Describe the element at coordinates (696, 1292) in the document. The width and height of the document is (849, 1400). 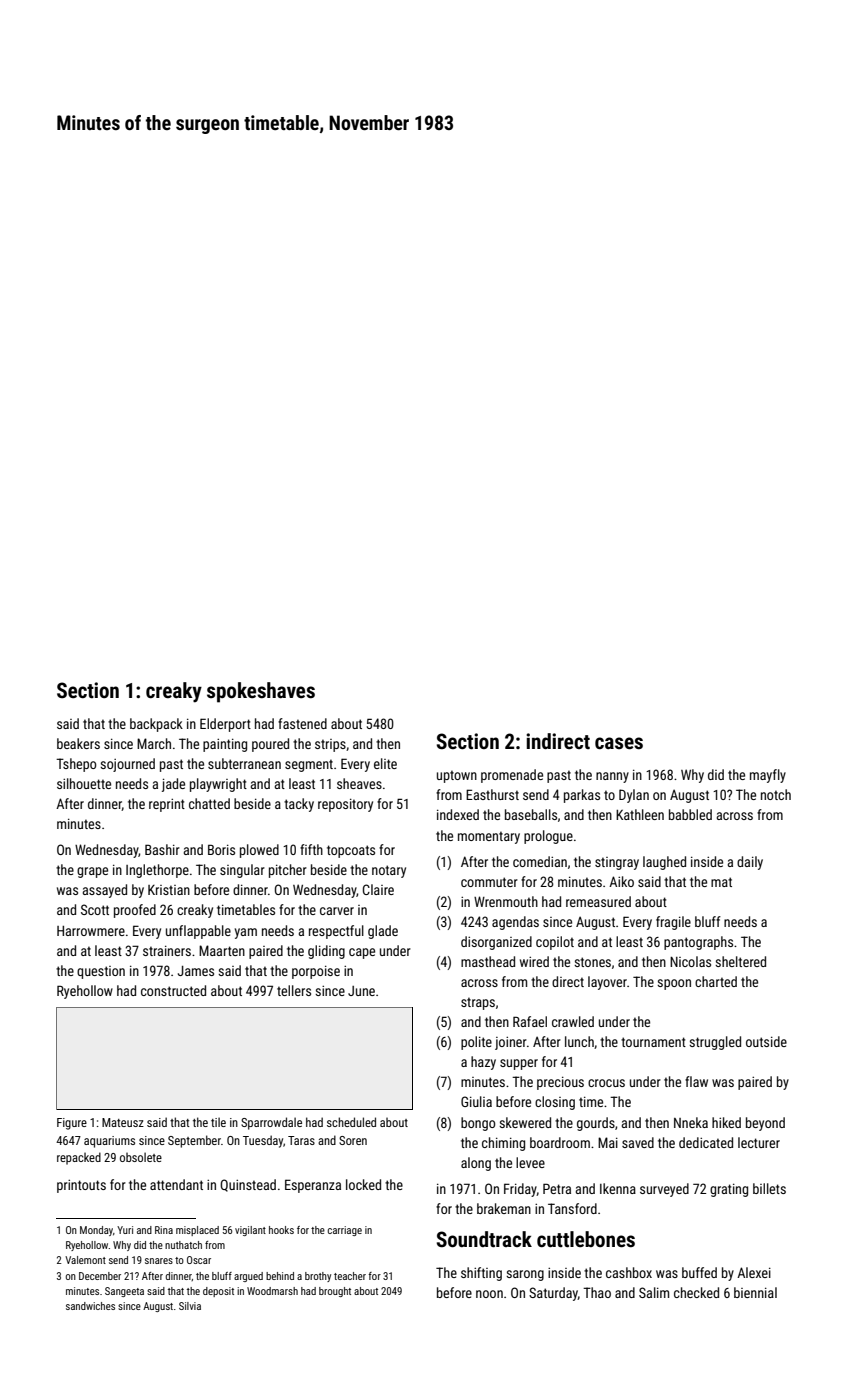
I see `checked` at that location.
